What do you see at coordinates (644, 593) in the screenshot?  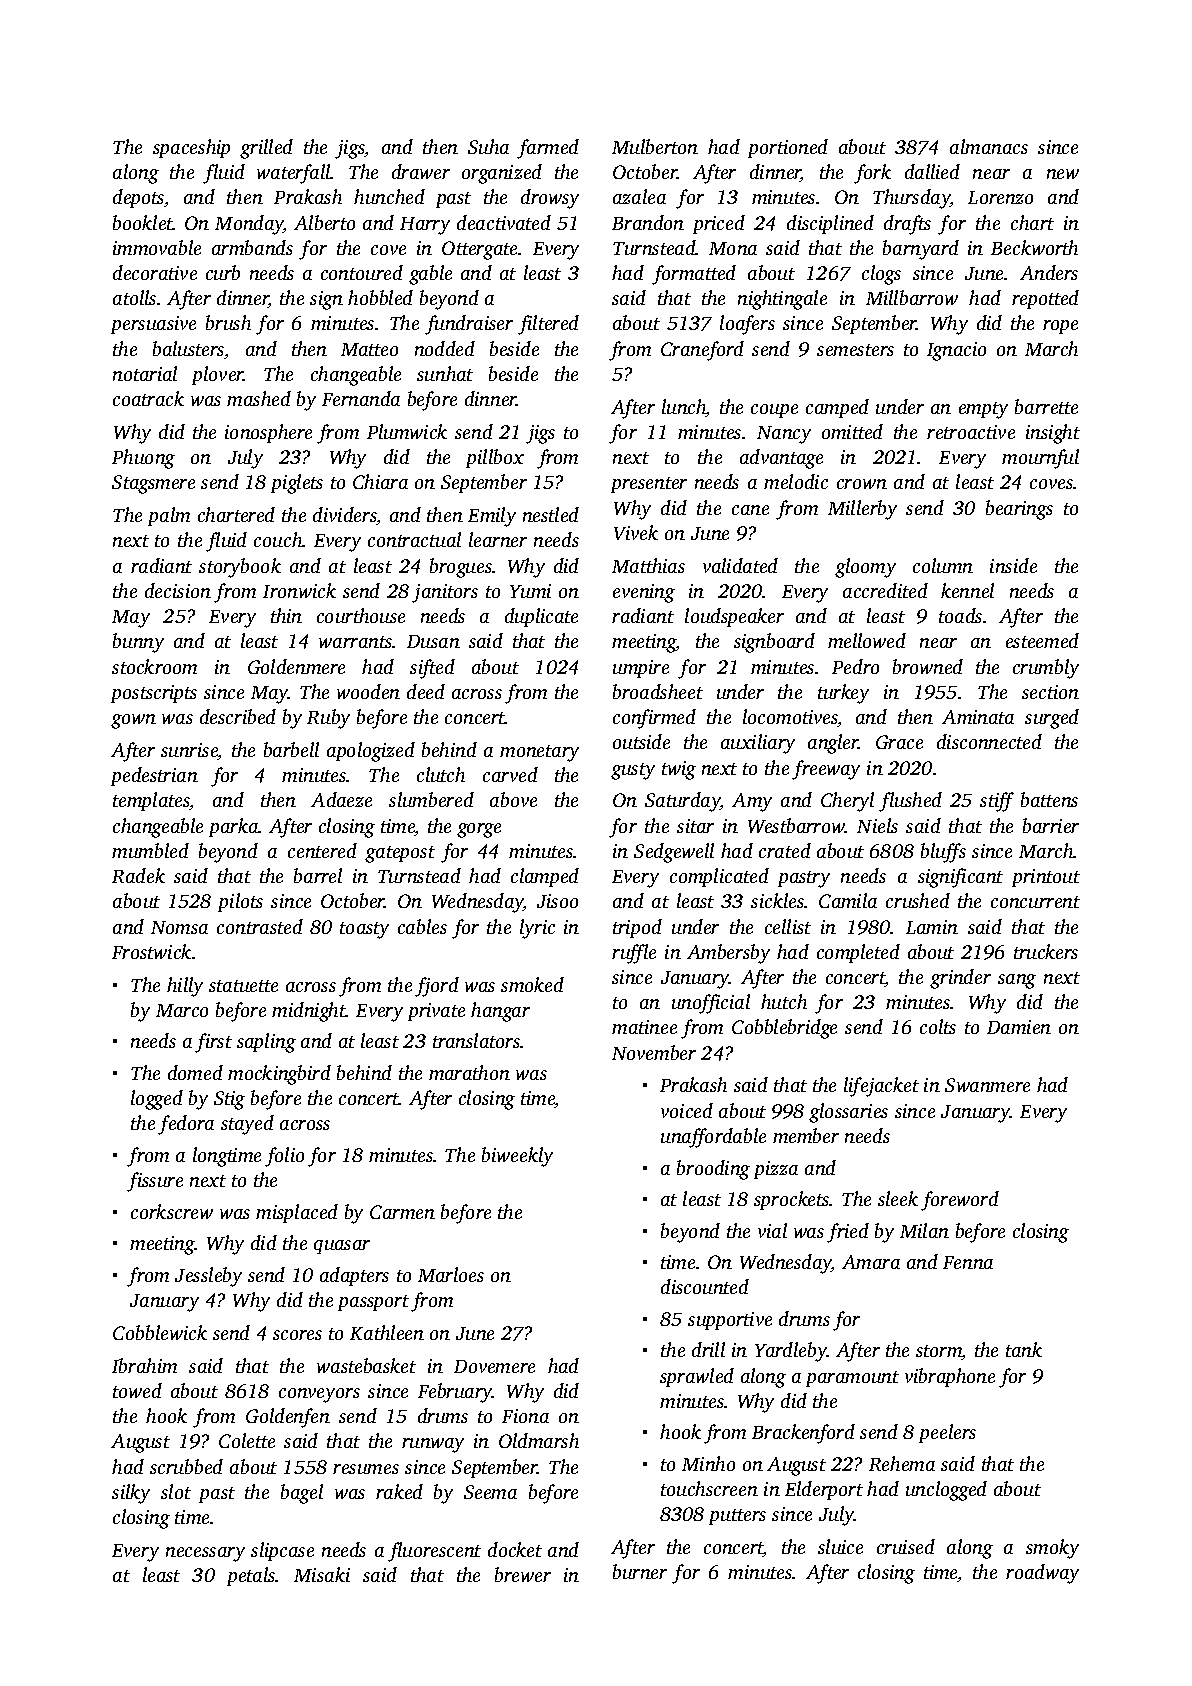 I see `evening` at bounding box center [644, 593].
